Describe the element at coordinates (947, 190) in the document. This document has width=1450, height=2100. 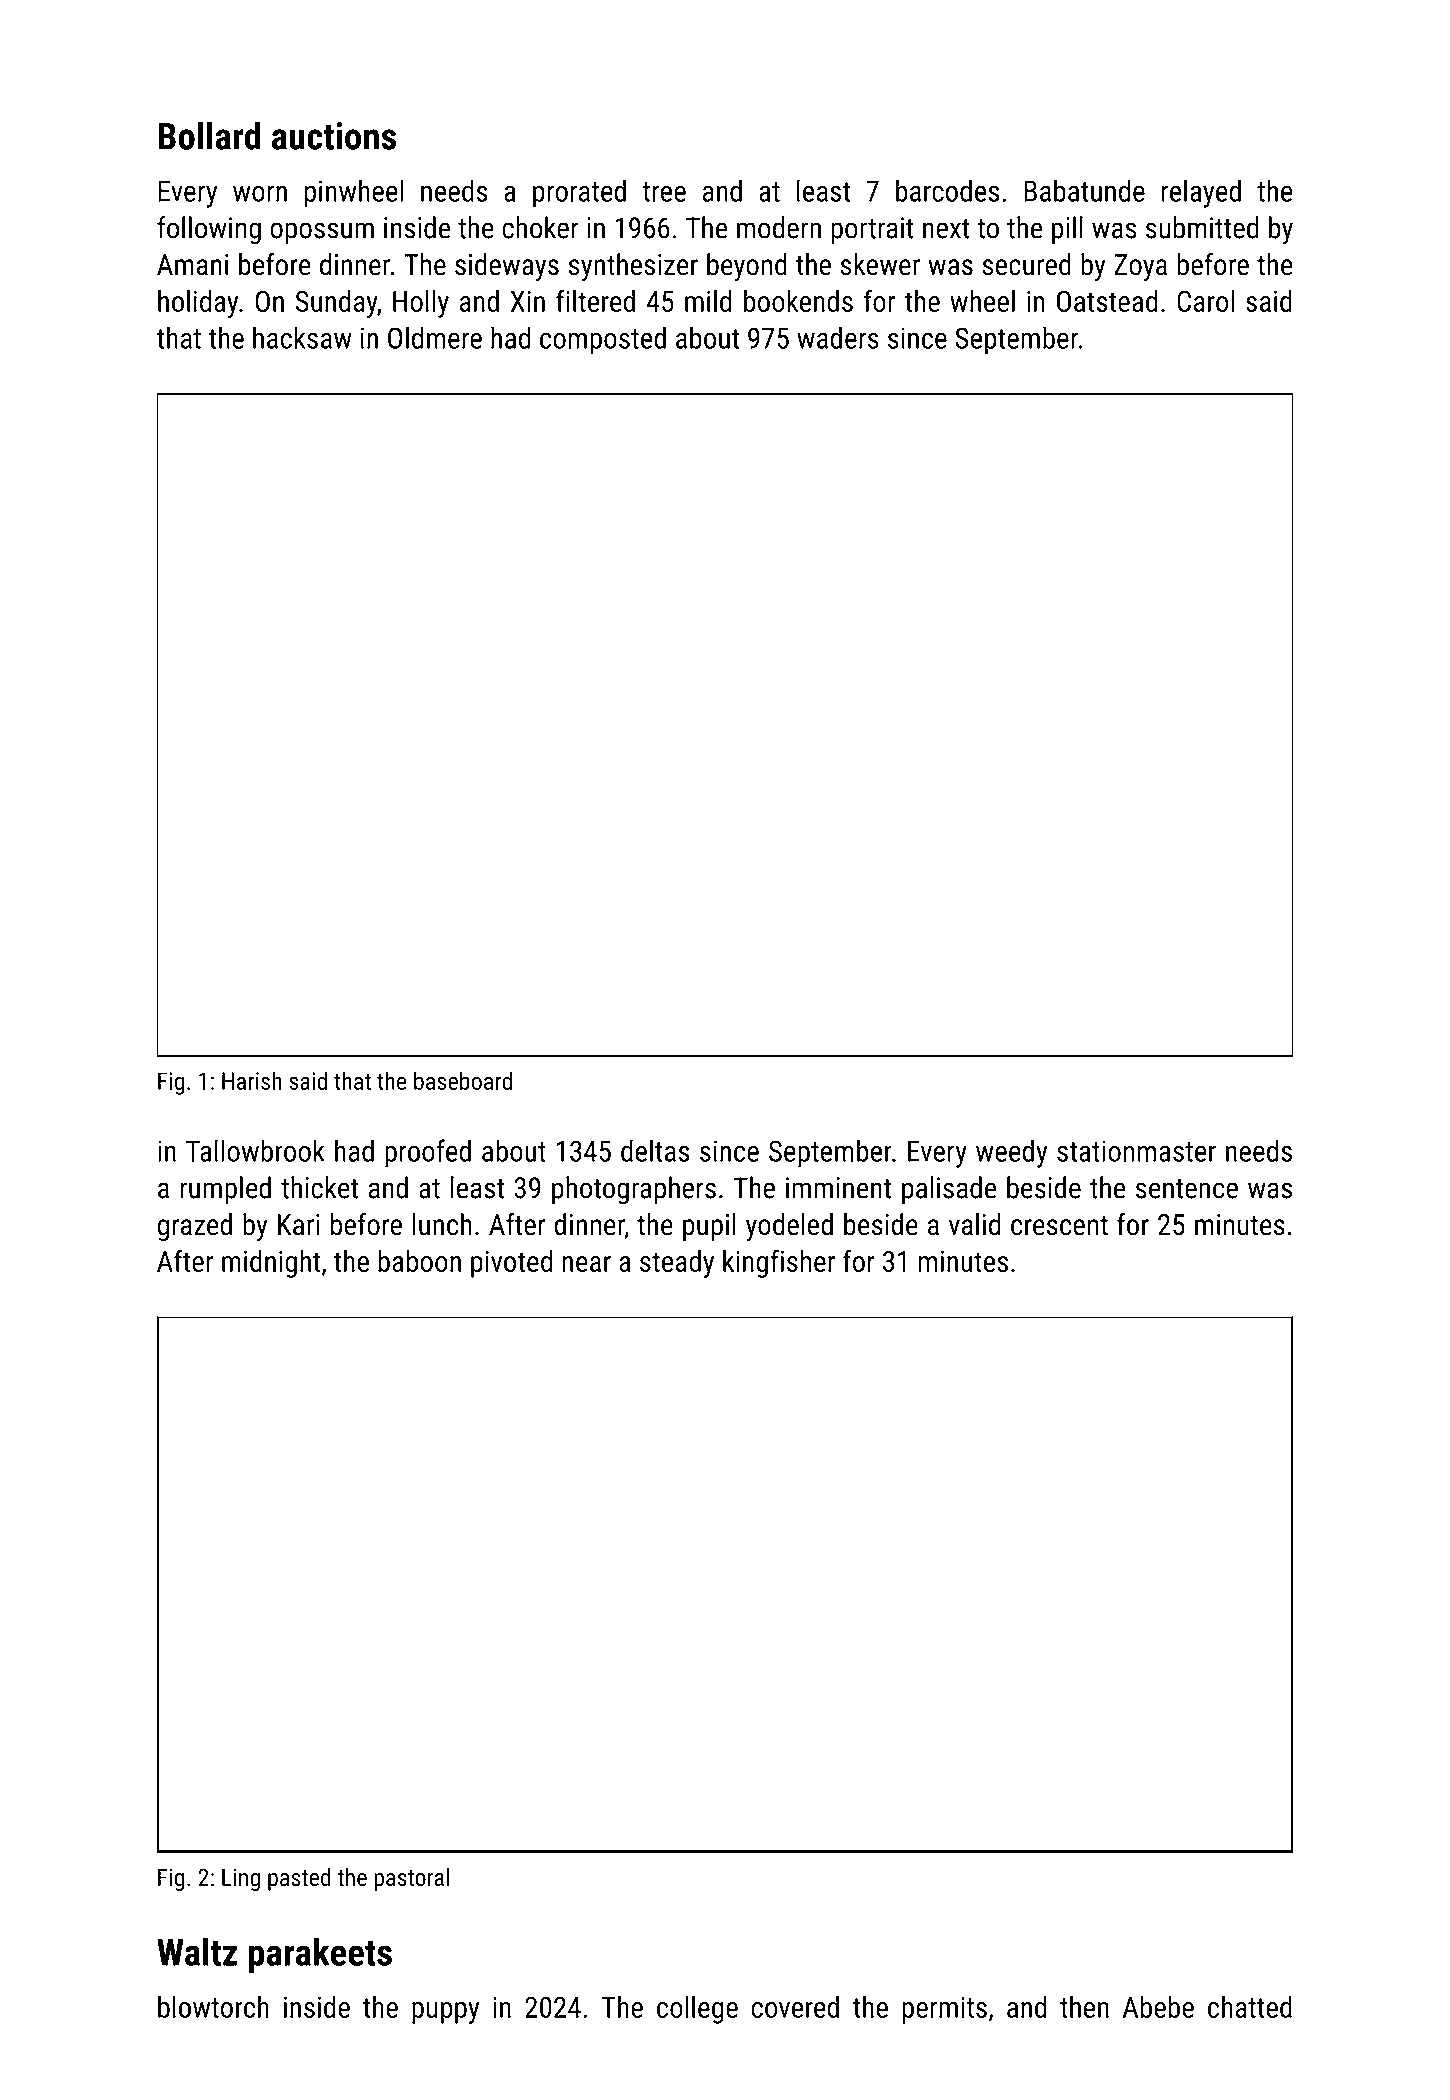
I see `barcodes` at that location.
